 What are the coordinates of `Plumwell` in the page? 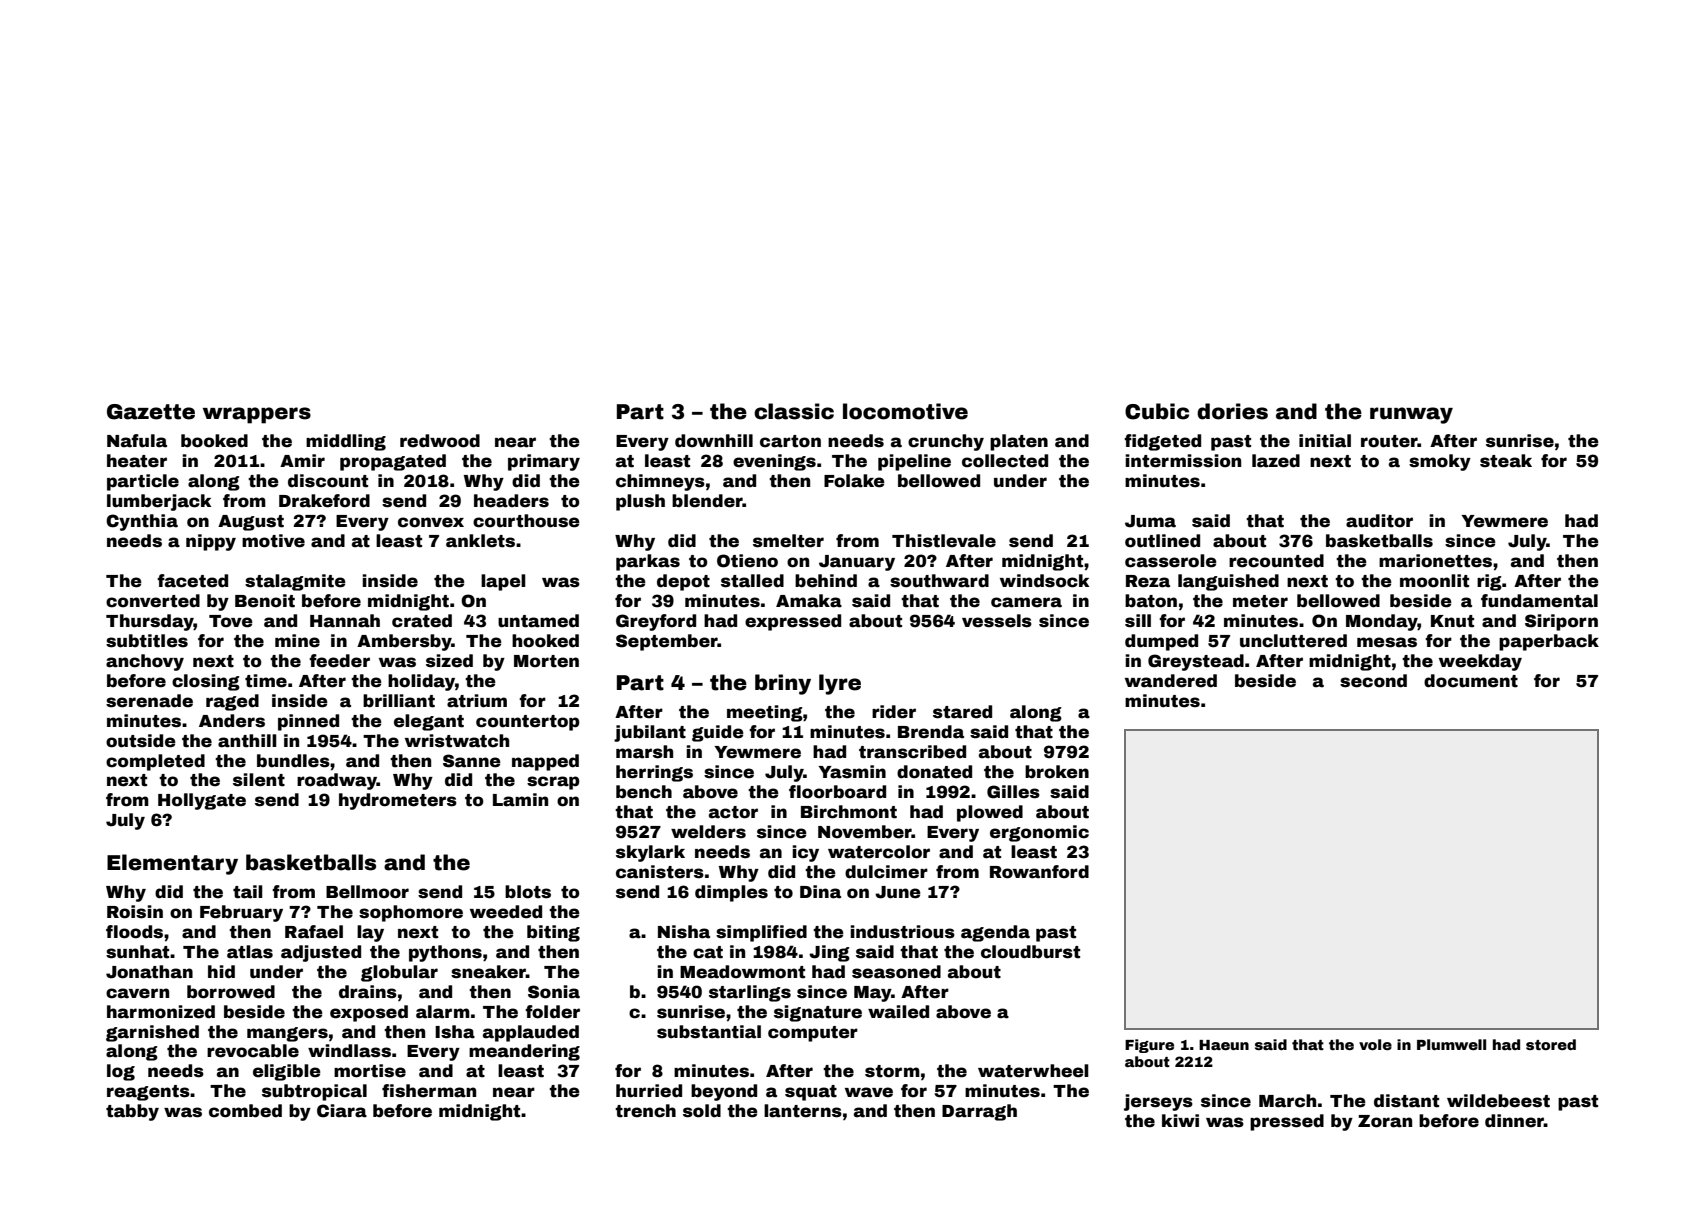 It's located at (1451, 1044).
